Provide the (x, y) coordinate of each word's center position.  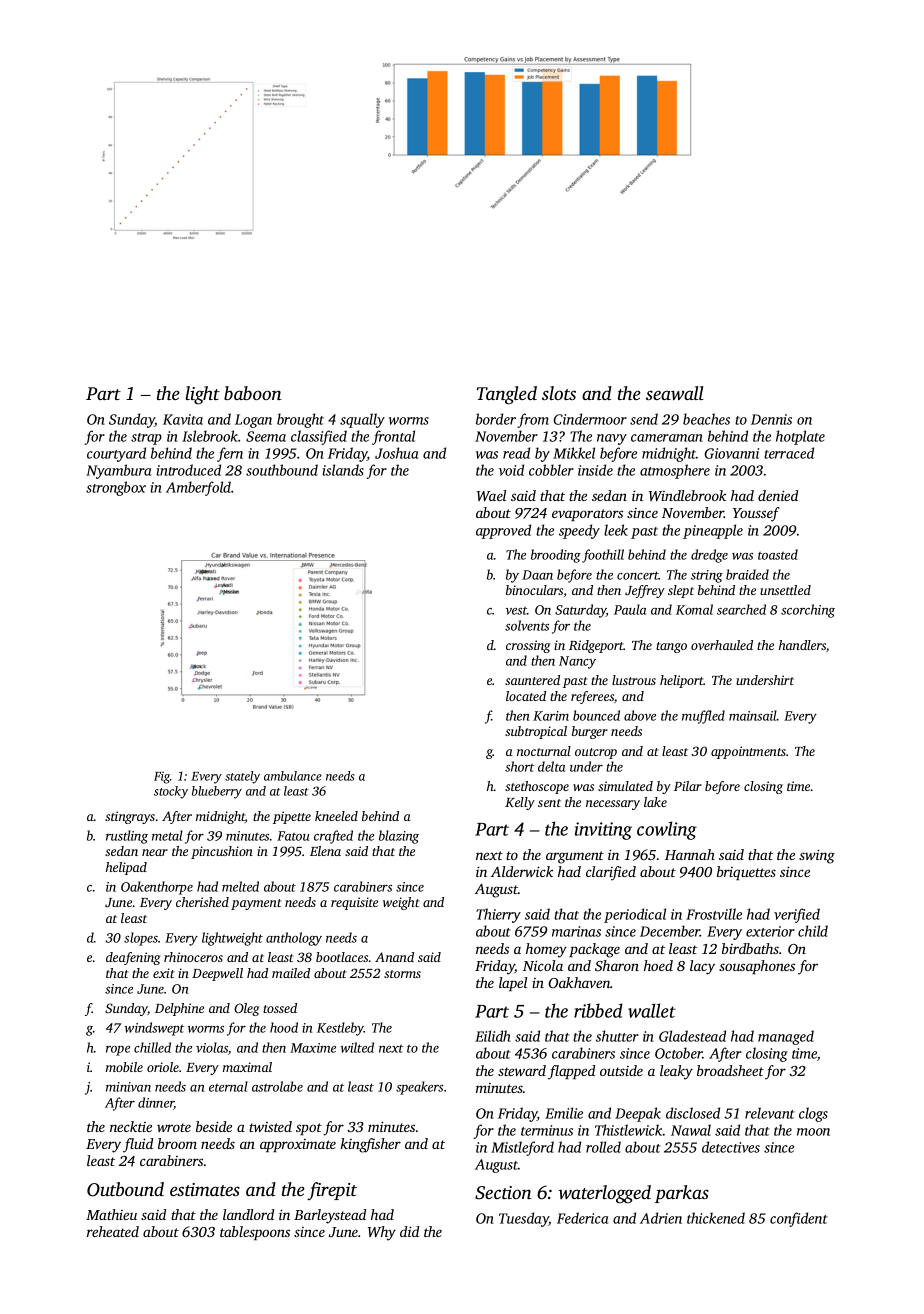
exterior (770, 931)
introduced (188, 470)
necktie (131, 1126)
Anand (394, 957)
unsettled (785, 590)
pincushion (222, 852)
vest (516, 610)
